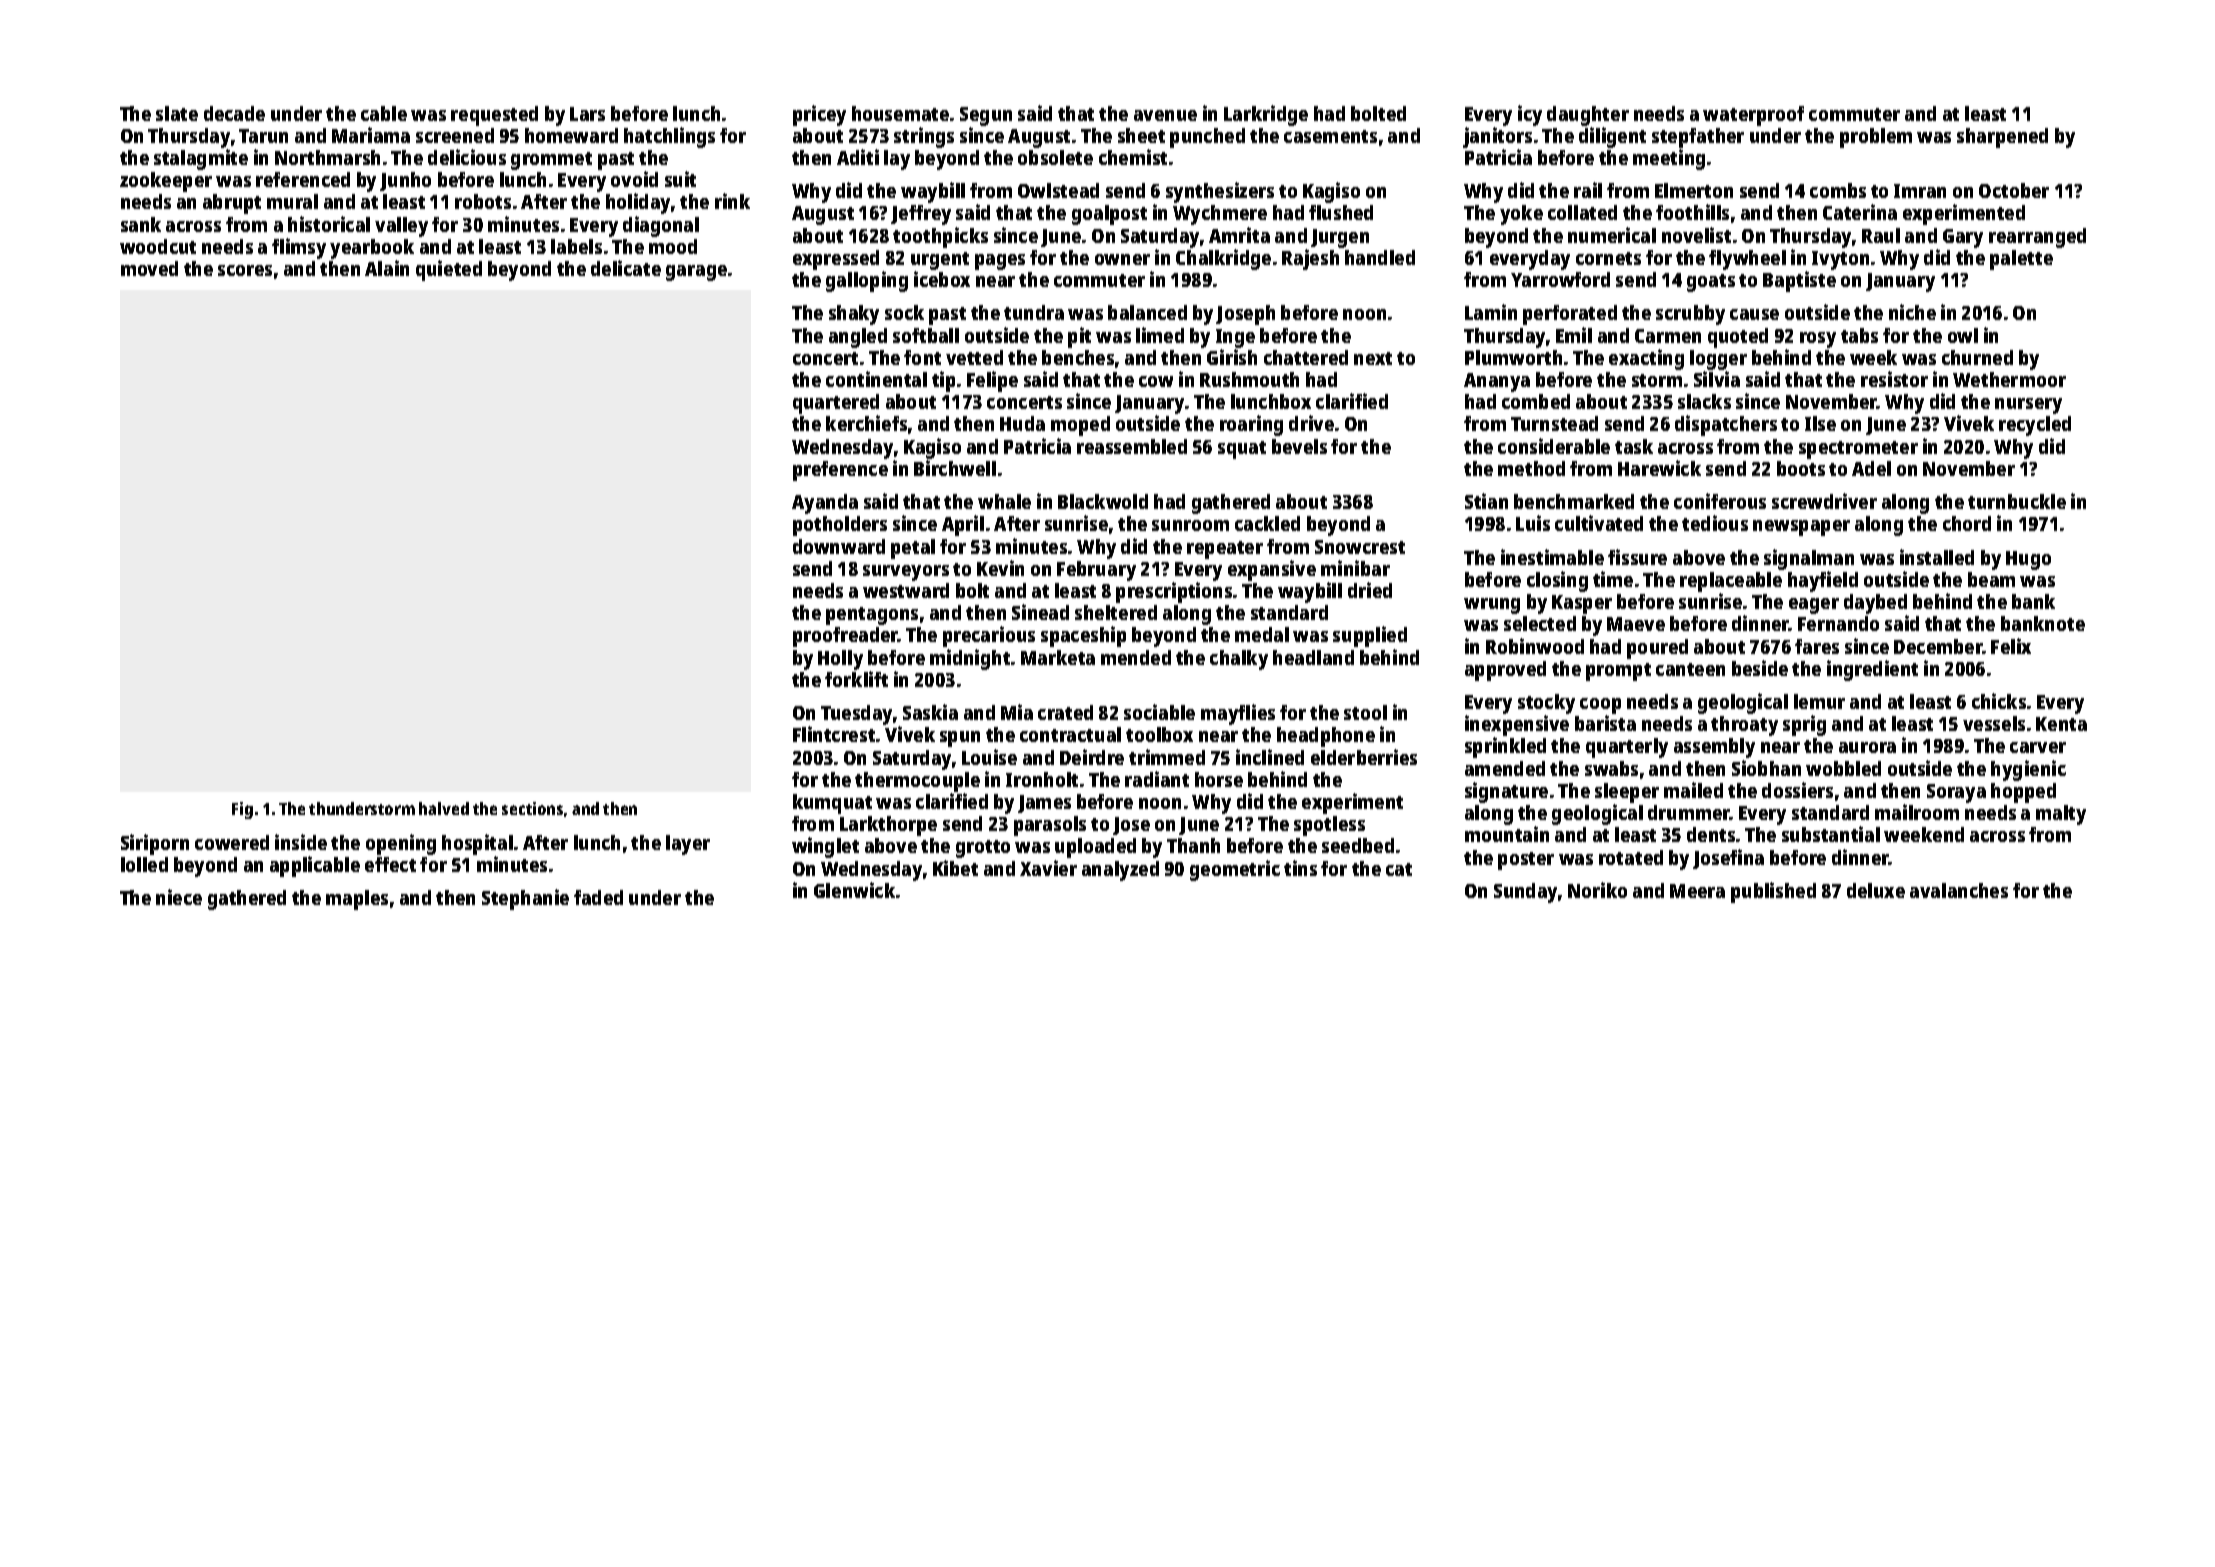  What do you see at coordinates (1330, 136) in the screenshot?
I see `casements` at bounding box center [1330, 136].
